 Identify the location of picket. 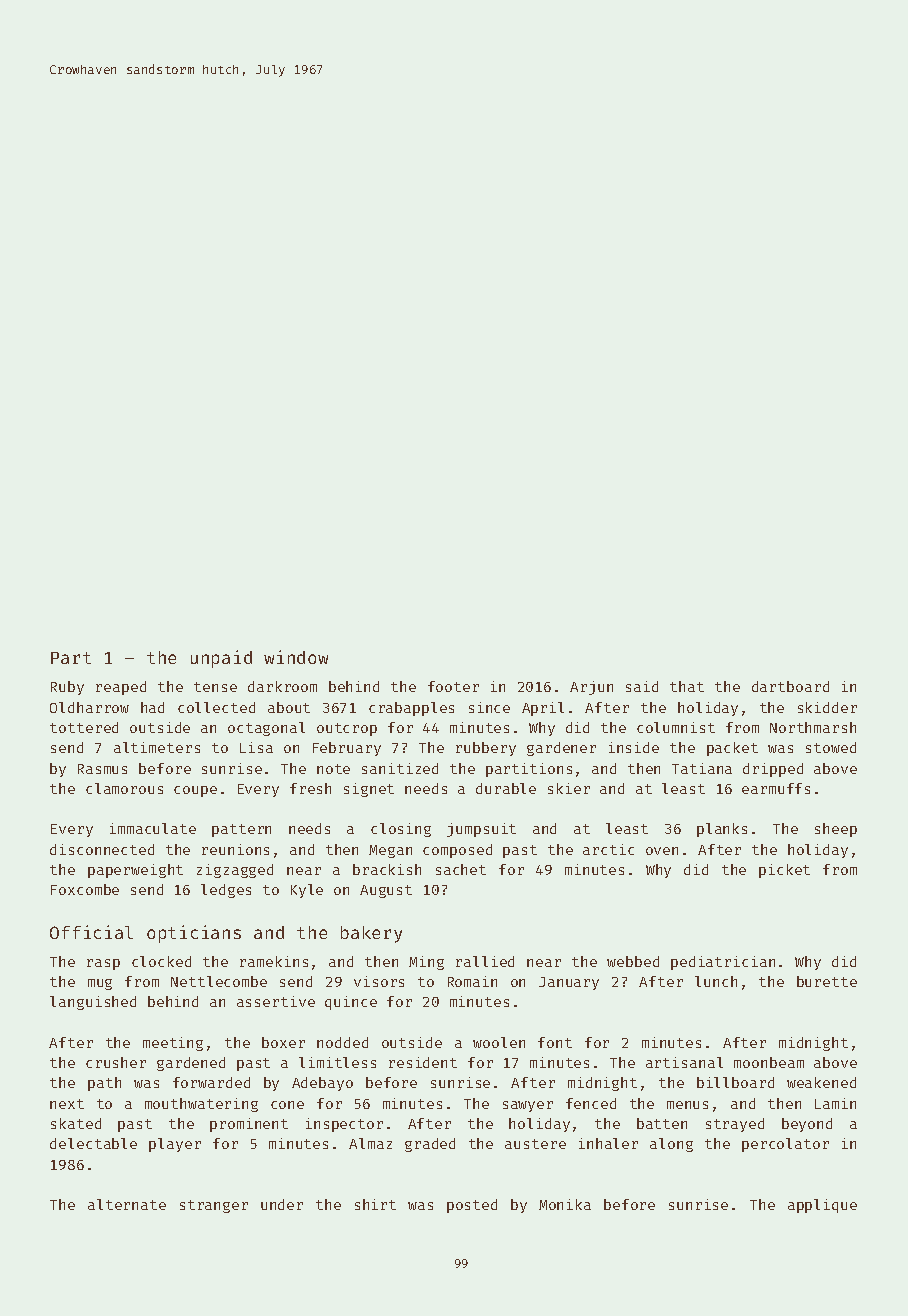
(784, 871).
